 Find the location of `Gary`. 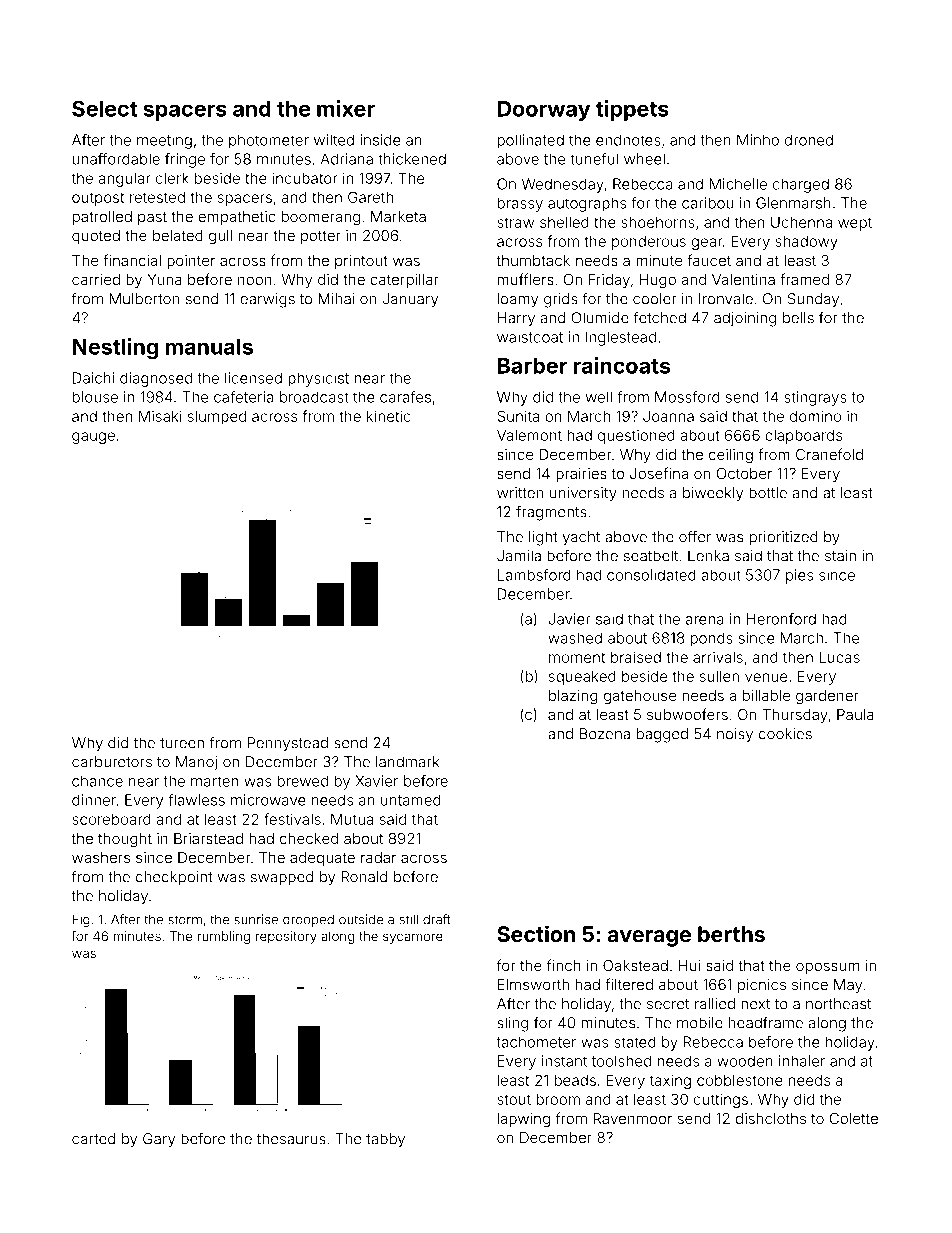

Gary is located at coordinates (159, 1140).
